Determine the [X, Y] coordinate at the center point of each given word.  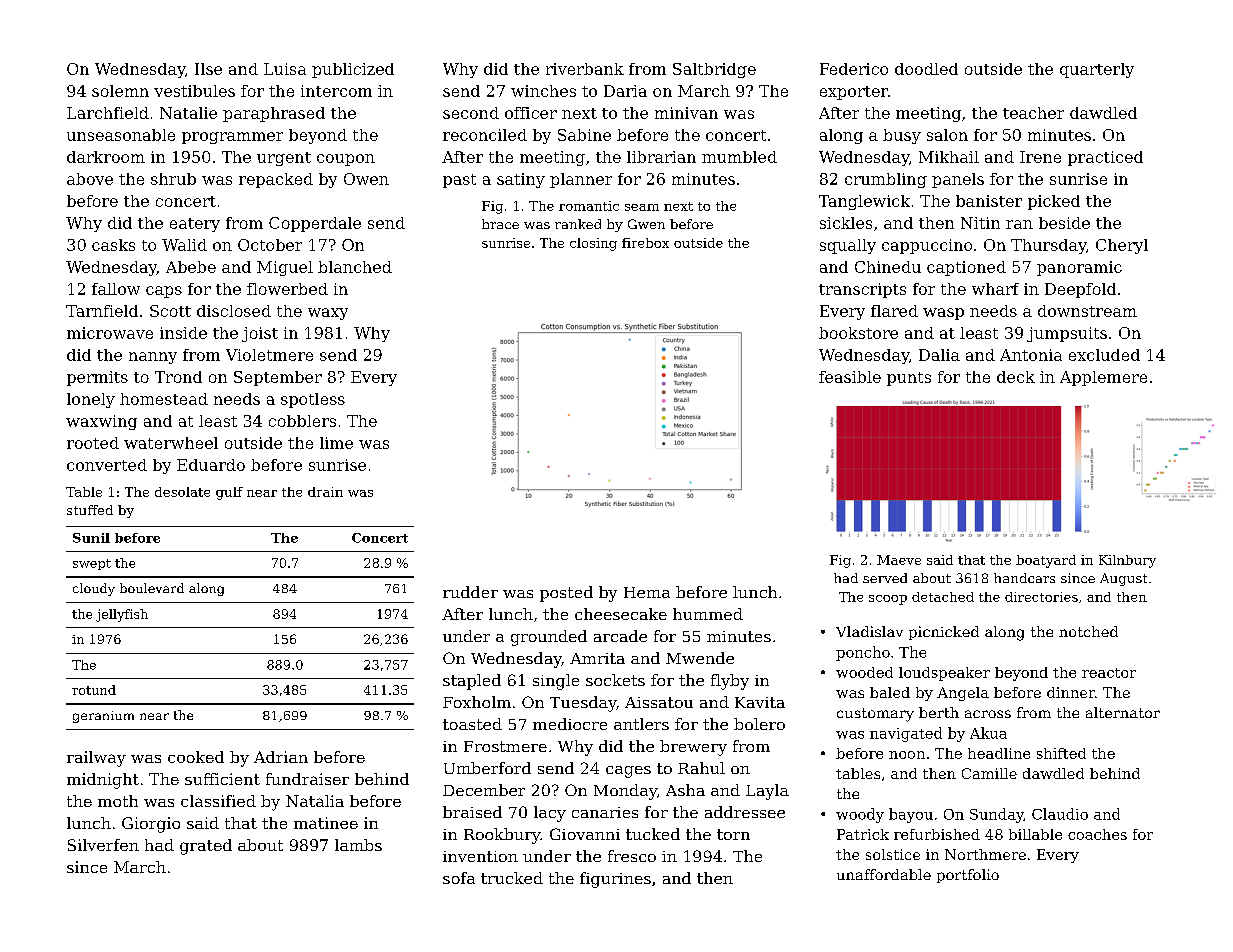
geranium [103, 717]
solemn [120, 91]
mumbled [739, 157]
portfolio [968, 876]
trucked [512, 878]
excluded [1104, 355]
